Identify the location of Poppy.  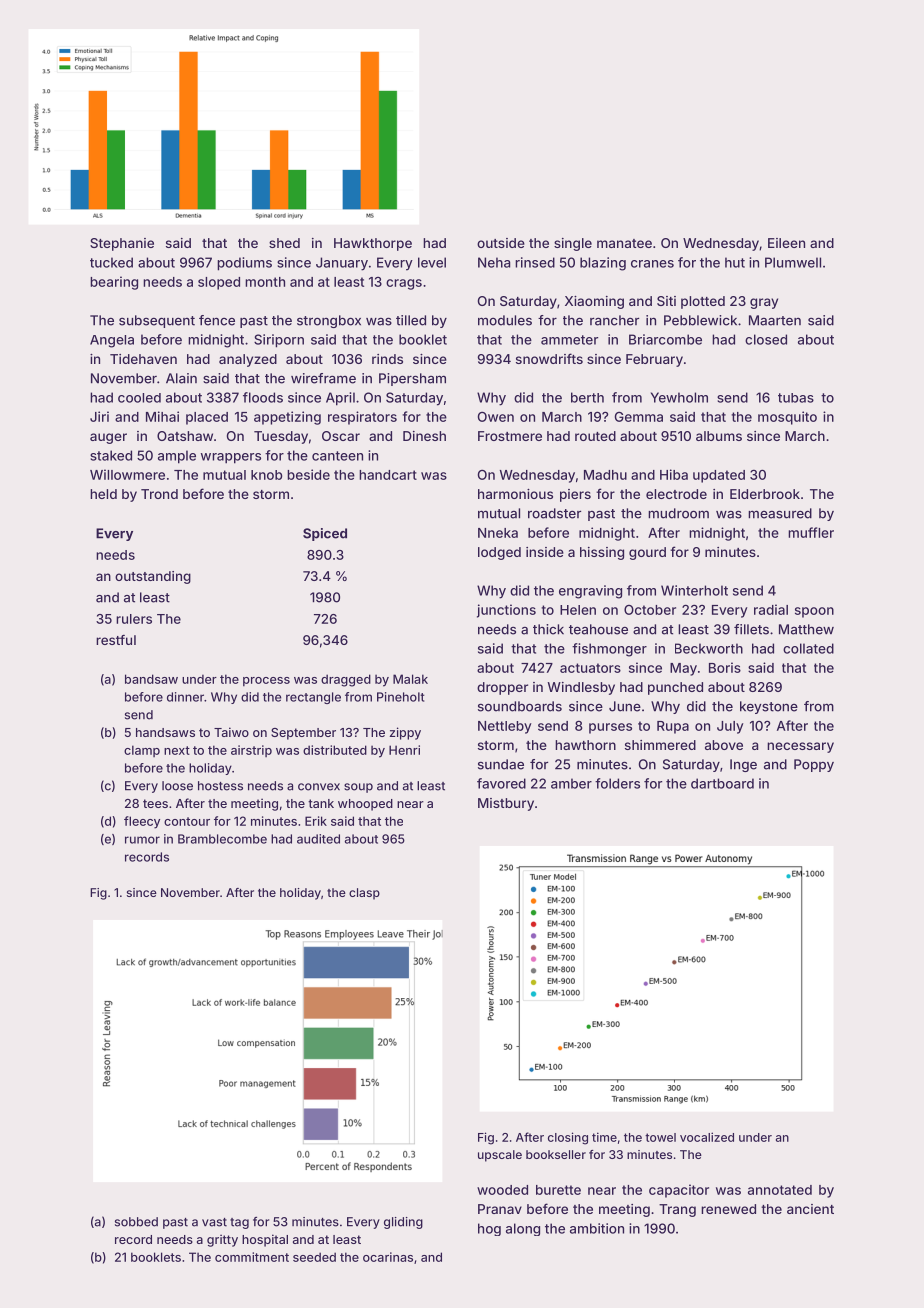
(814, 765).
